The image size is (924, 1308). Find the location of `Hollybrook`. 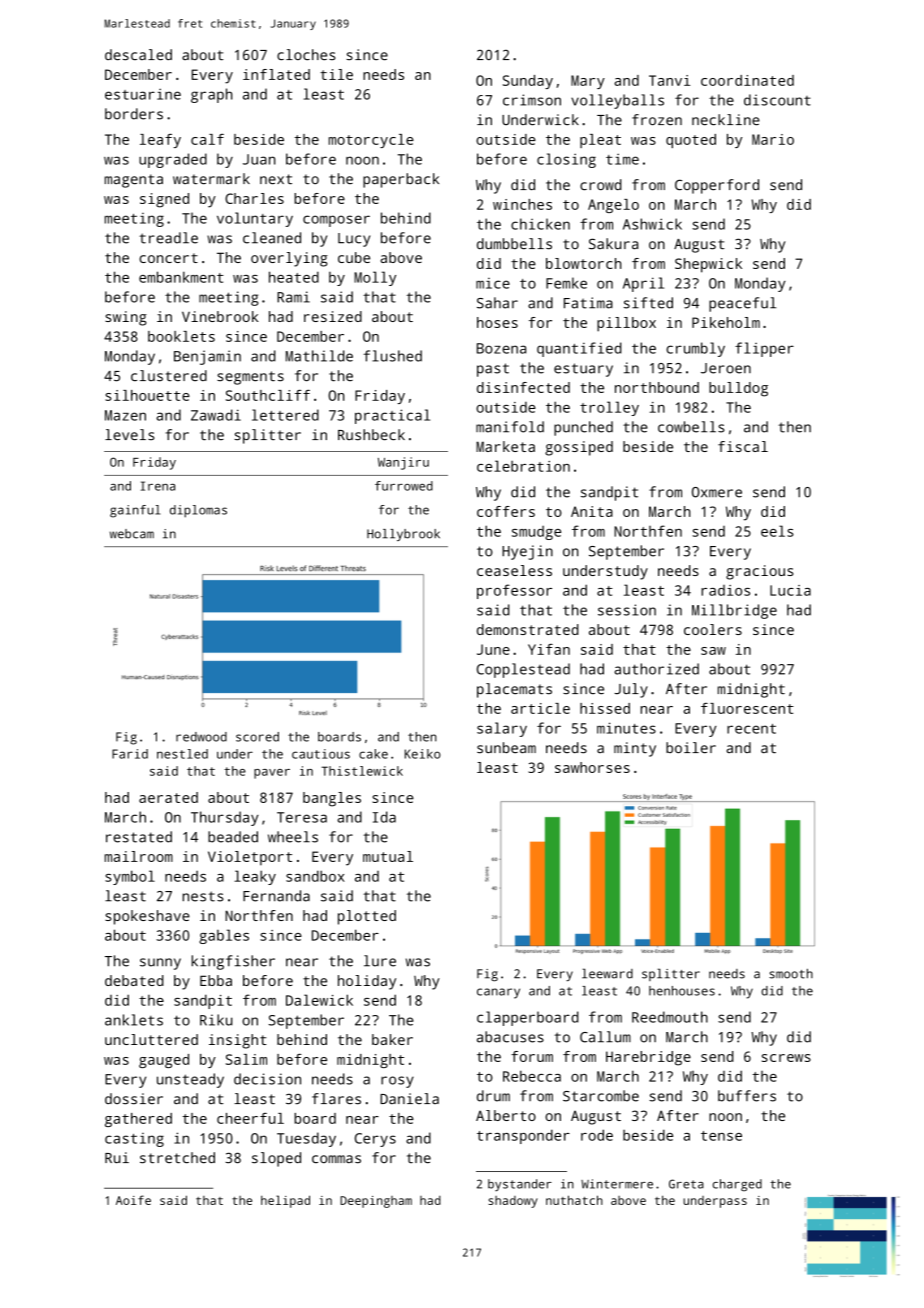

Hollybrook is located at coordinates (403, 535).
